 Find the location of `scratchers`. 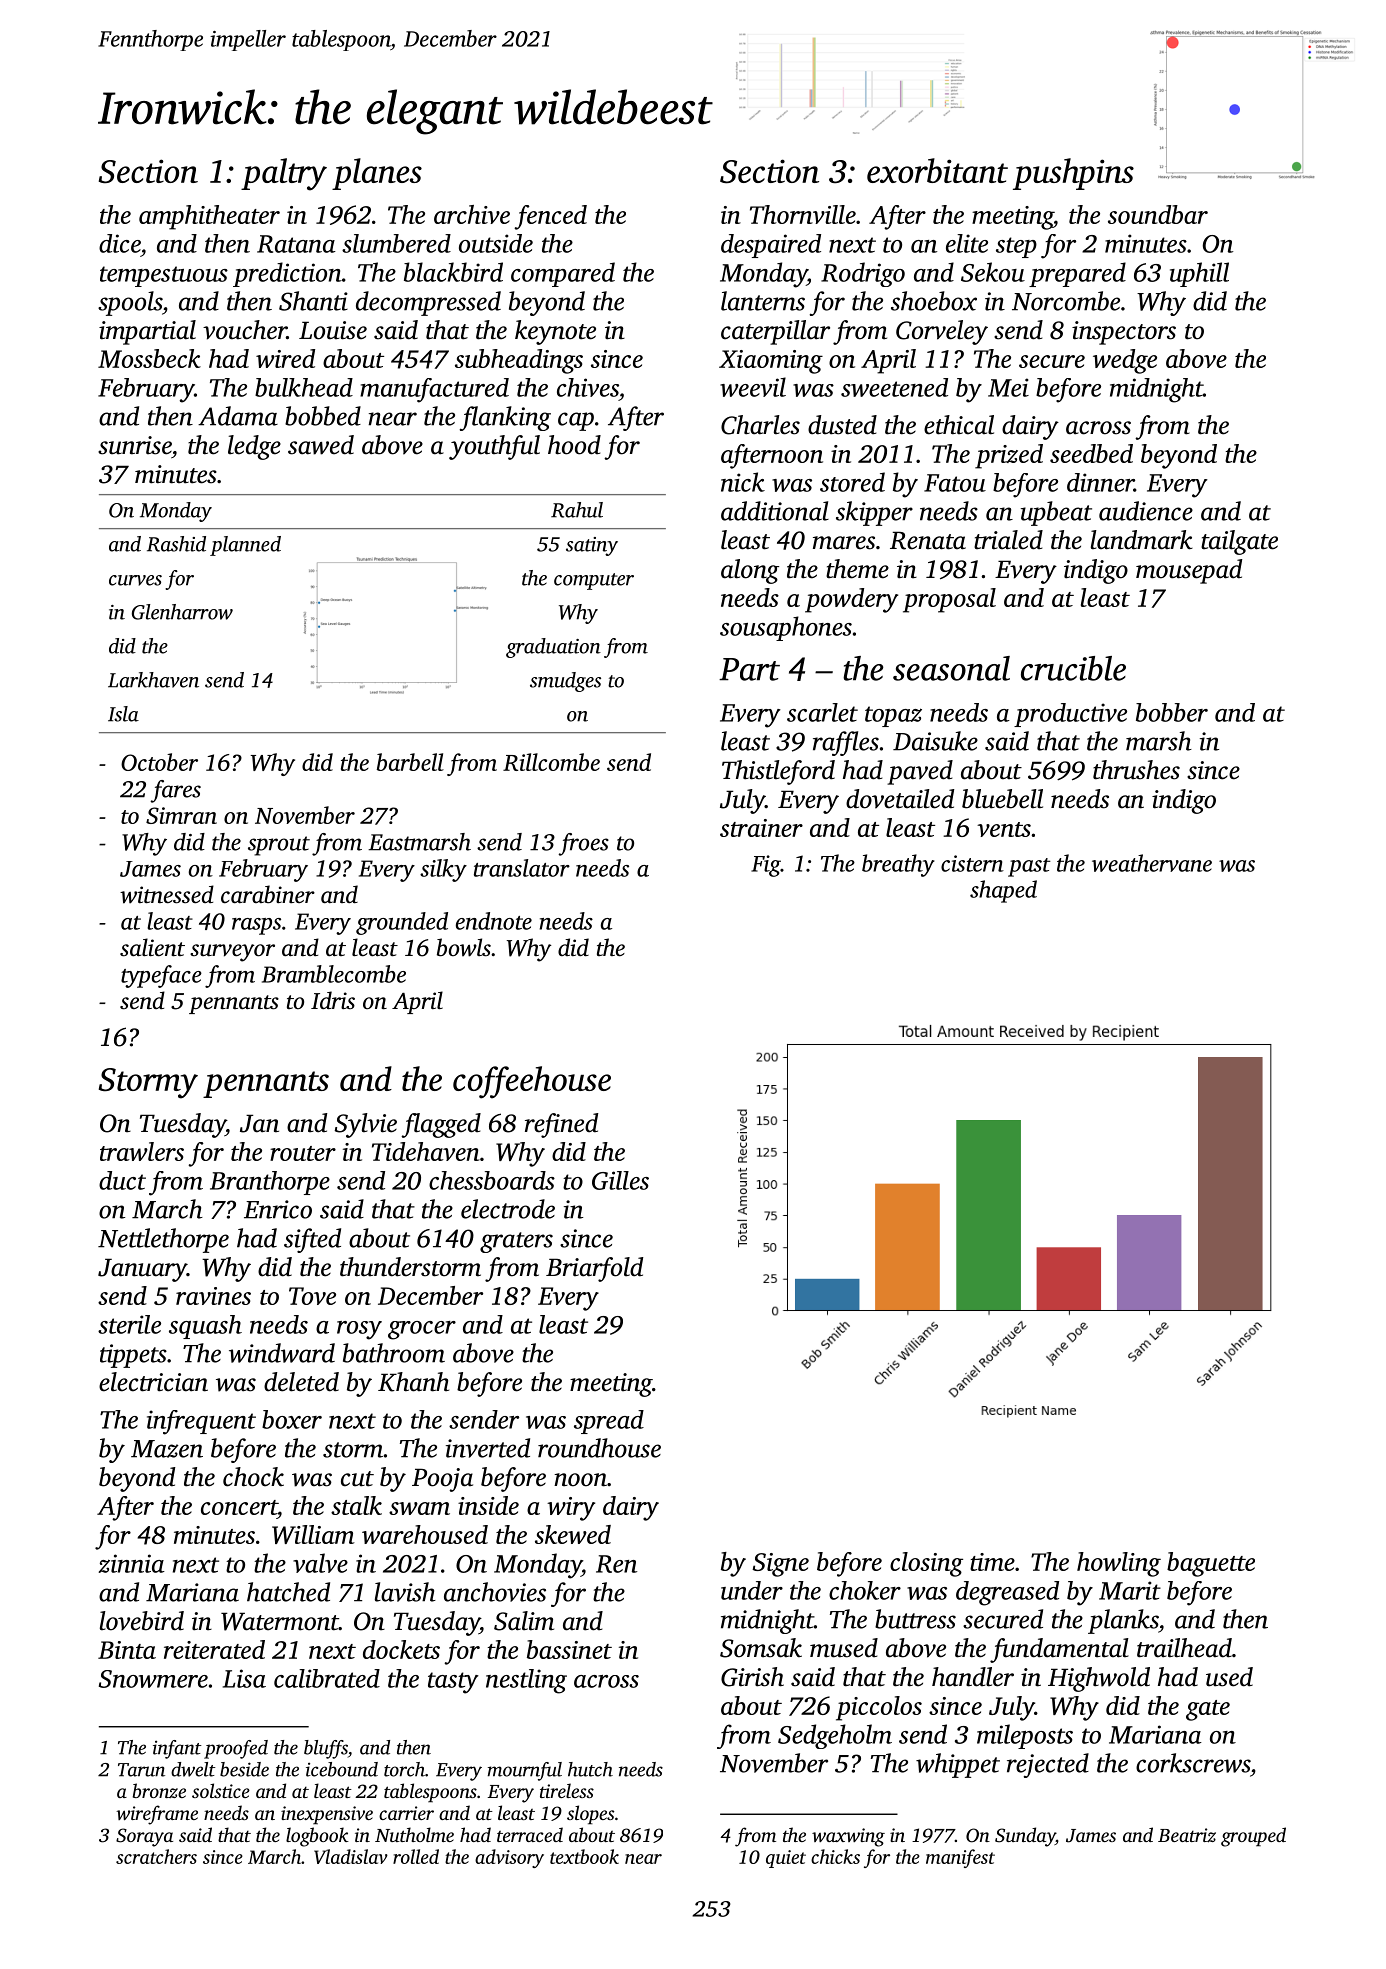

scratchers is located at coordinates (156, 1856).
